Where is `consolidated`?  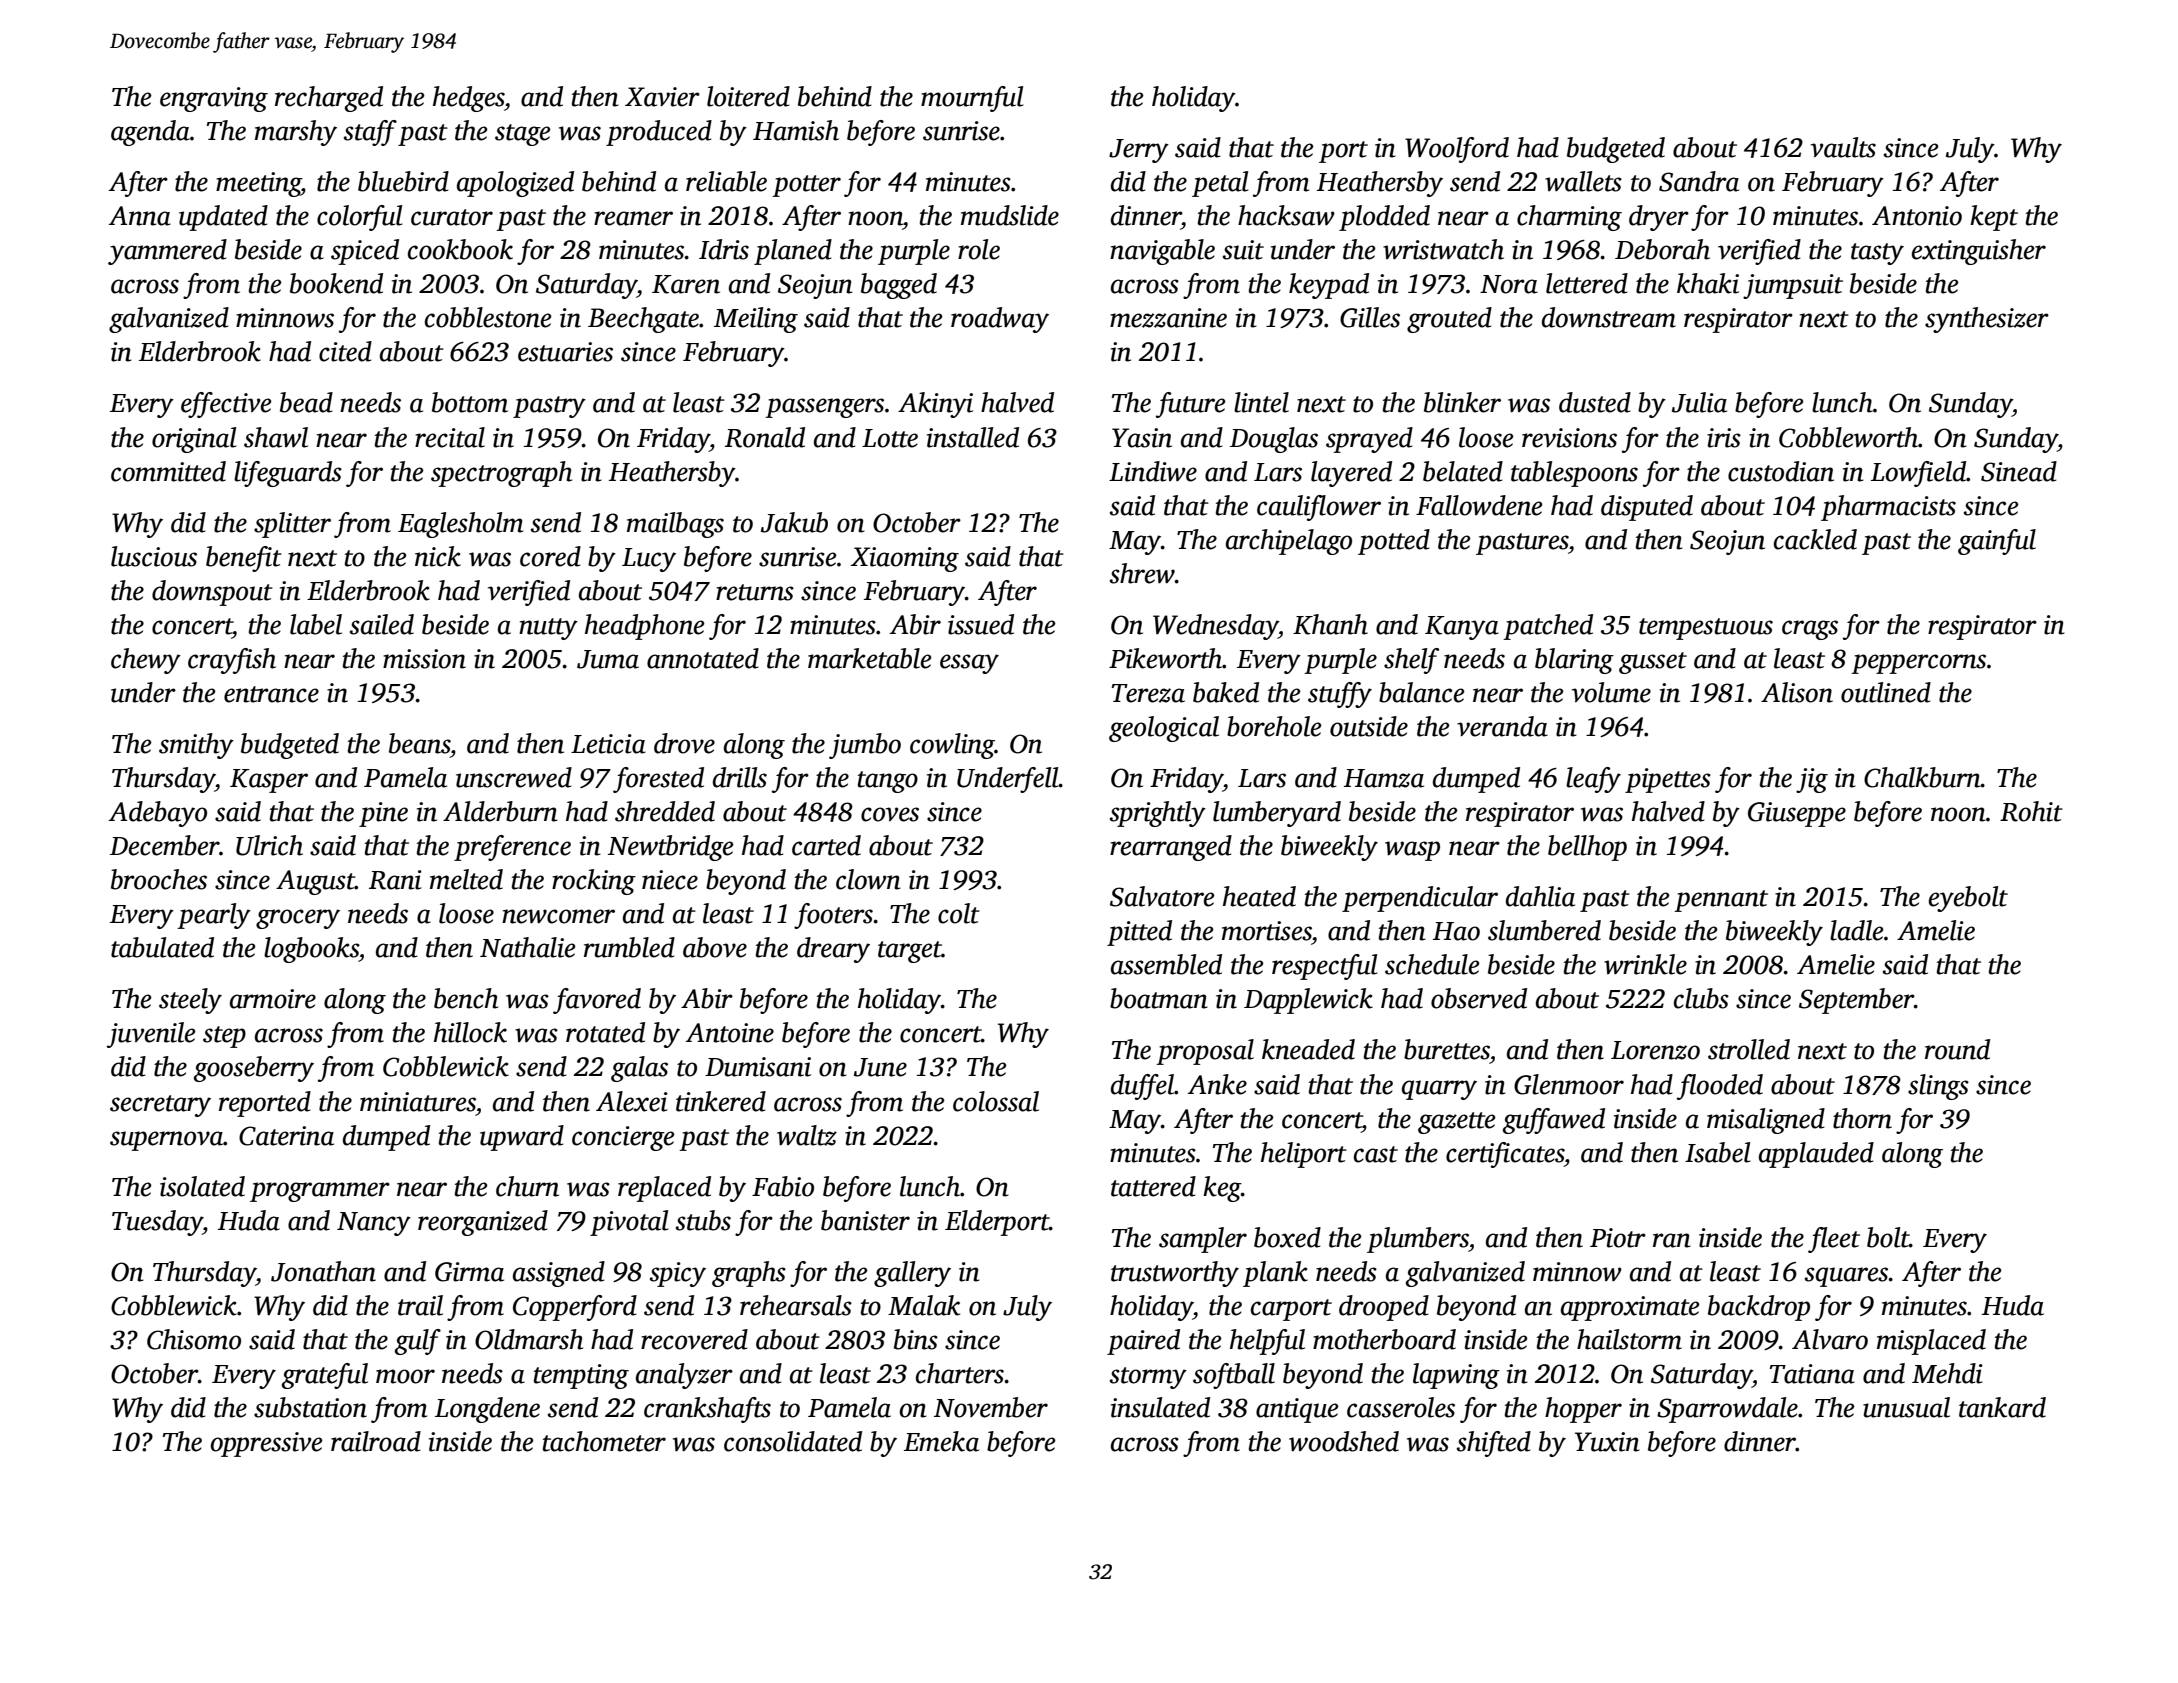 consolidated is located at coordinates (793, 1441).
